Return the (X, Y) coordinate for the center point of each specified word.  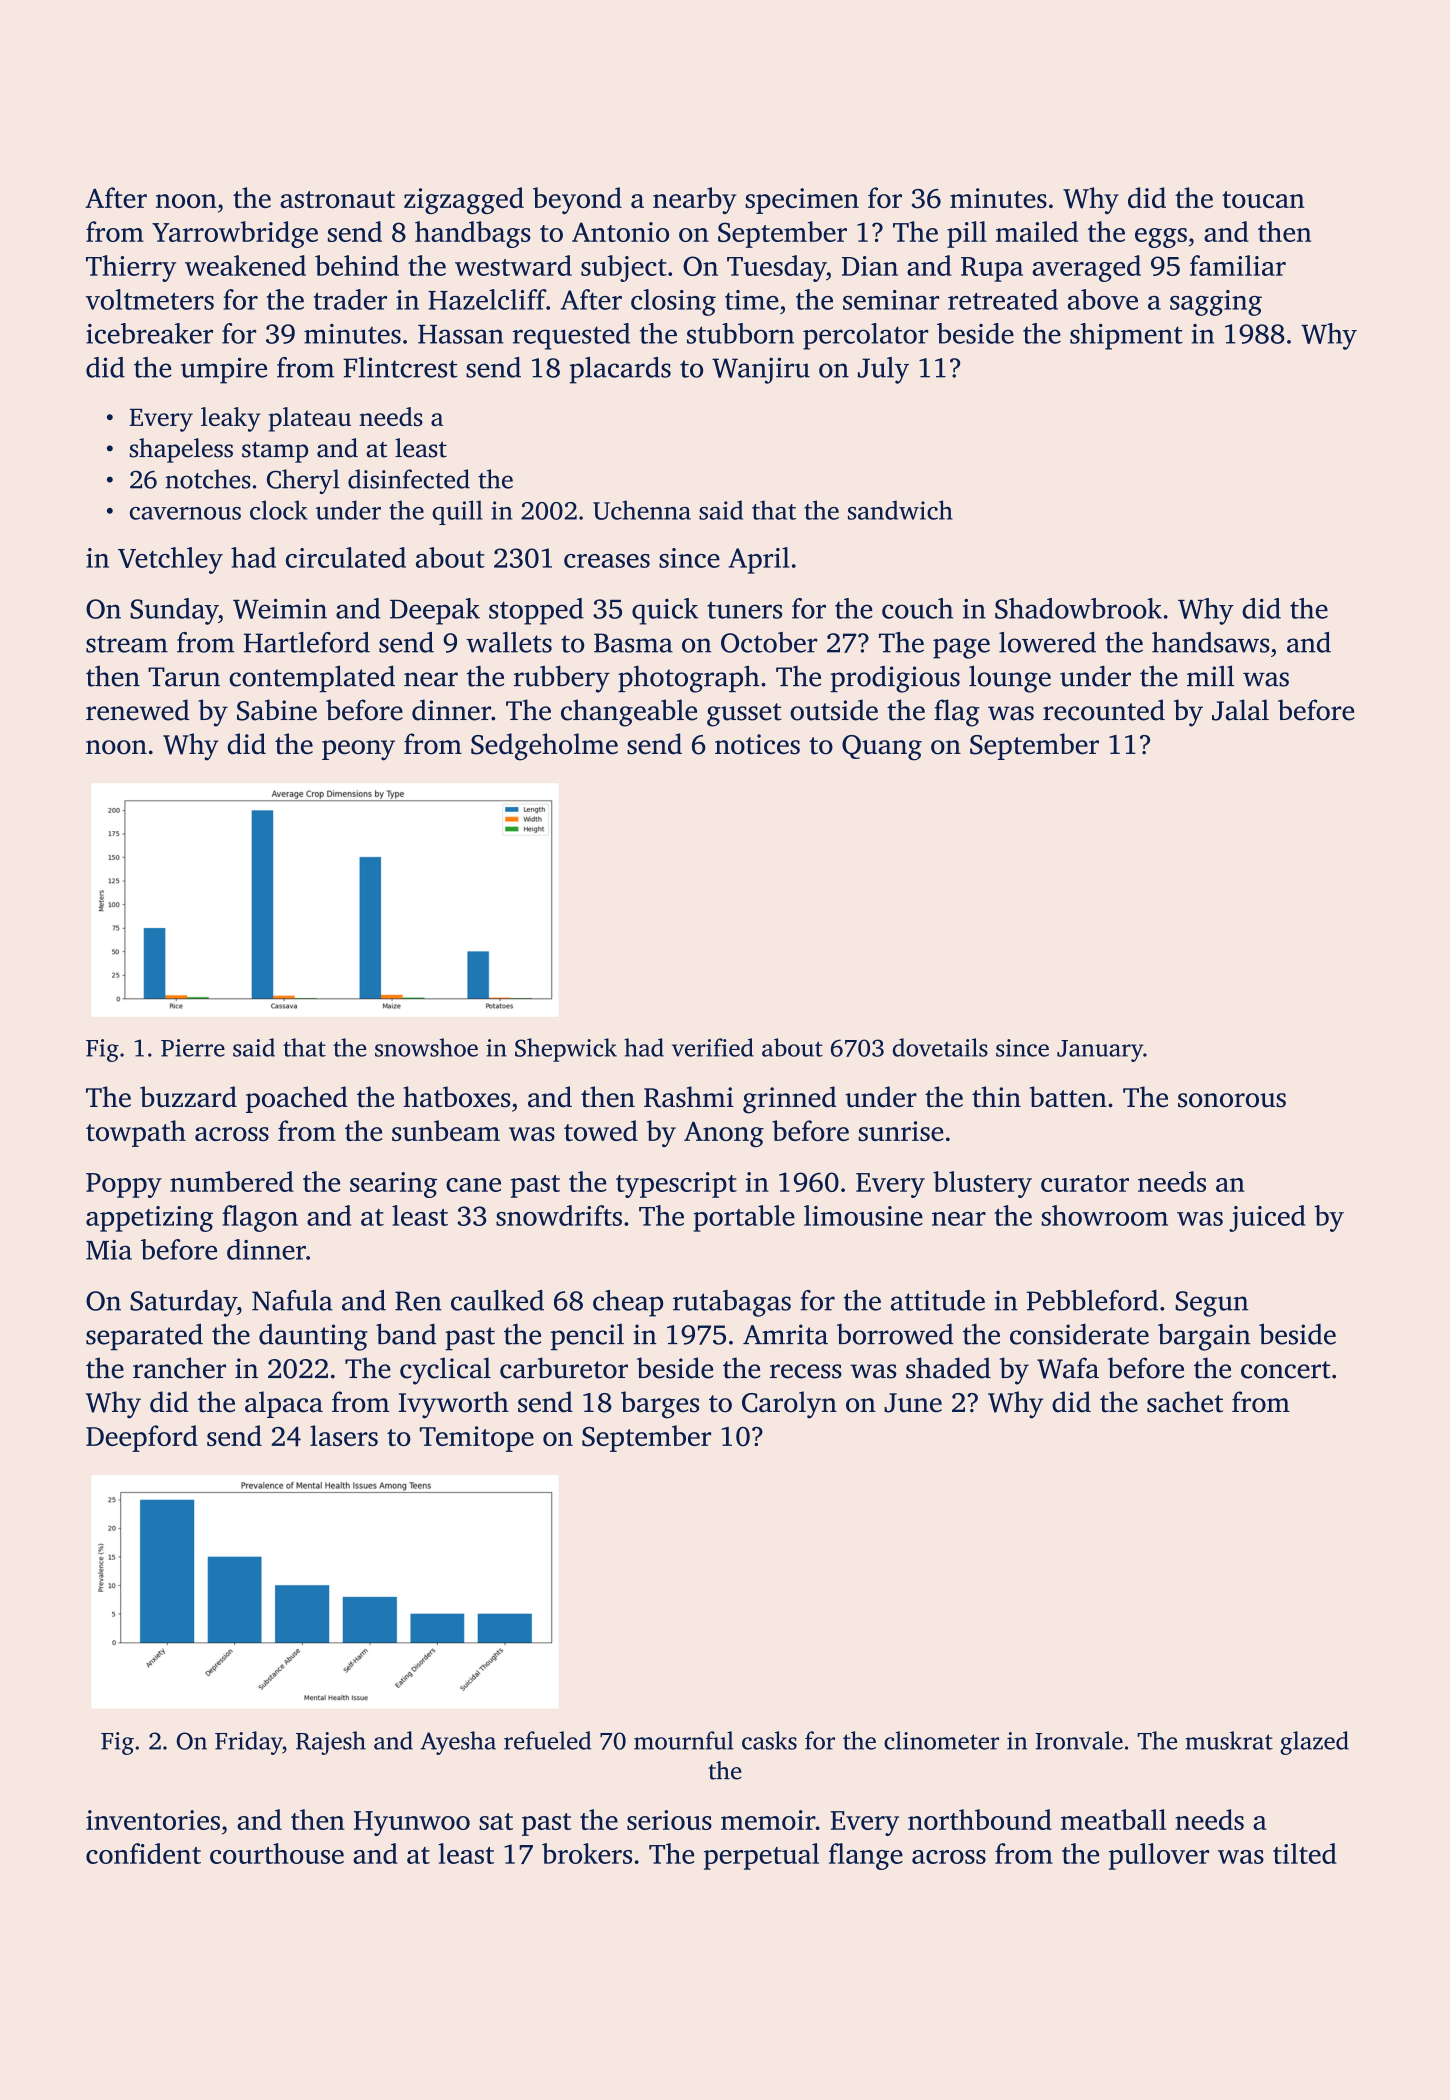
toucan (1263, 199)
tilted (1305, 1853)
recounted (1104, 710)
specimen (802, 201)
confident (143, 1853)
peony (358, 750)
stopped (536, 611)
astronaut (337, 199)
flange (866, 1856)
